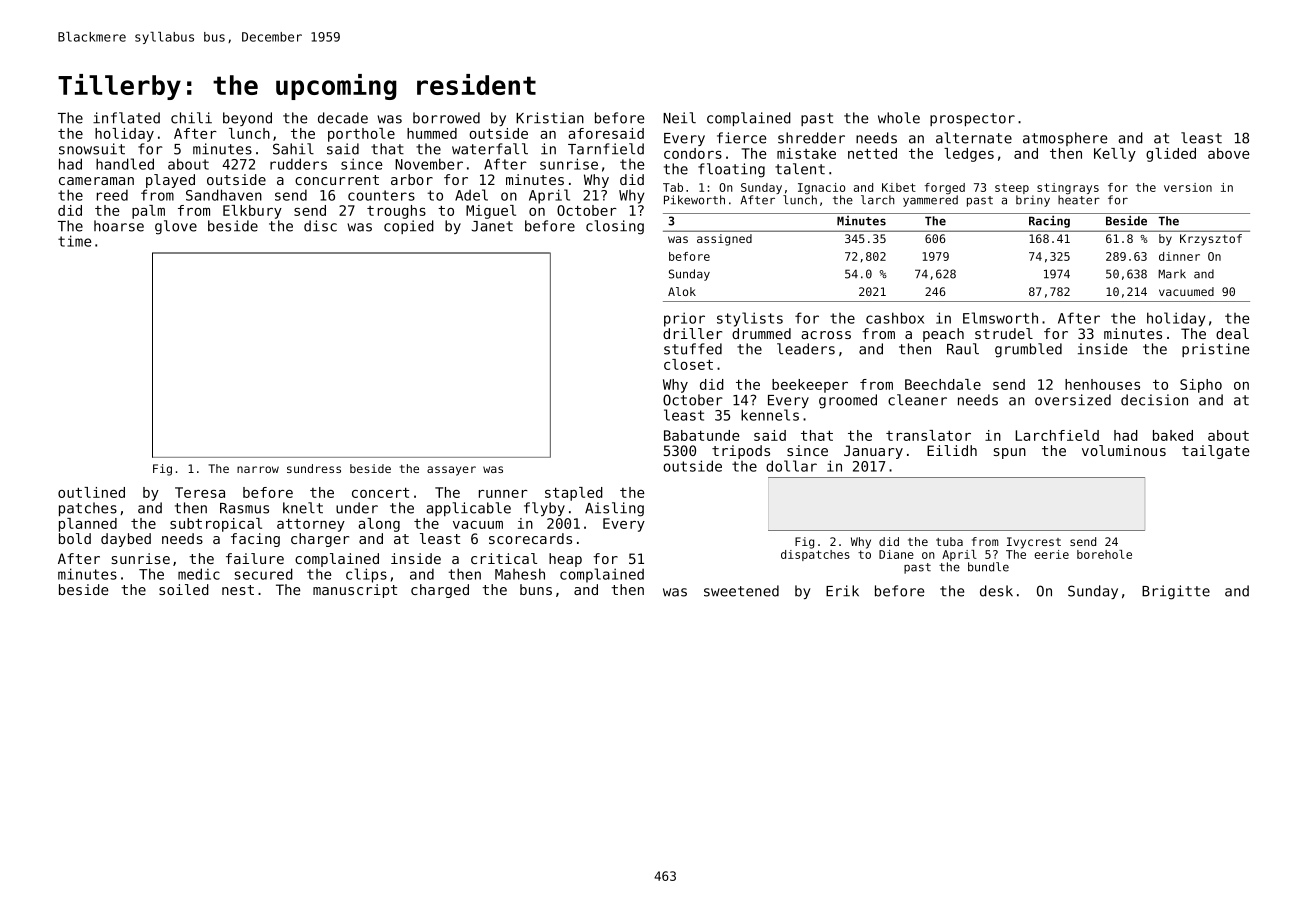 Image resolution: width=1308 pixels, height=924 pixels. What do you see at coordinates (440, 591) in the page?
I see `charged` at bounding box center [440, 591].
